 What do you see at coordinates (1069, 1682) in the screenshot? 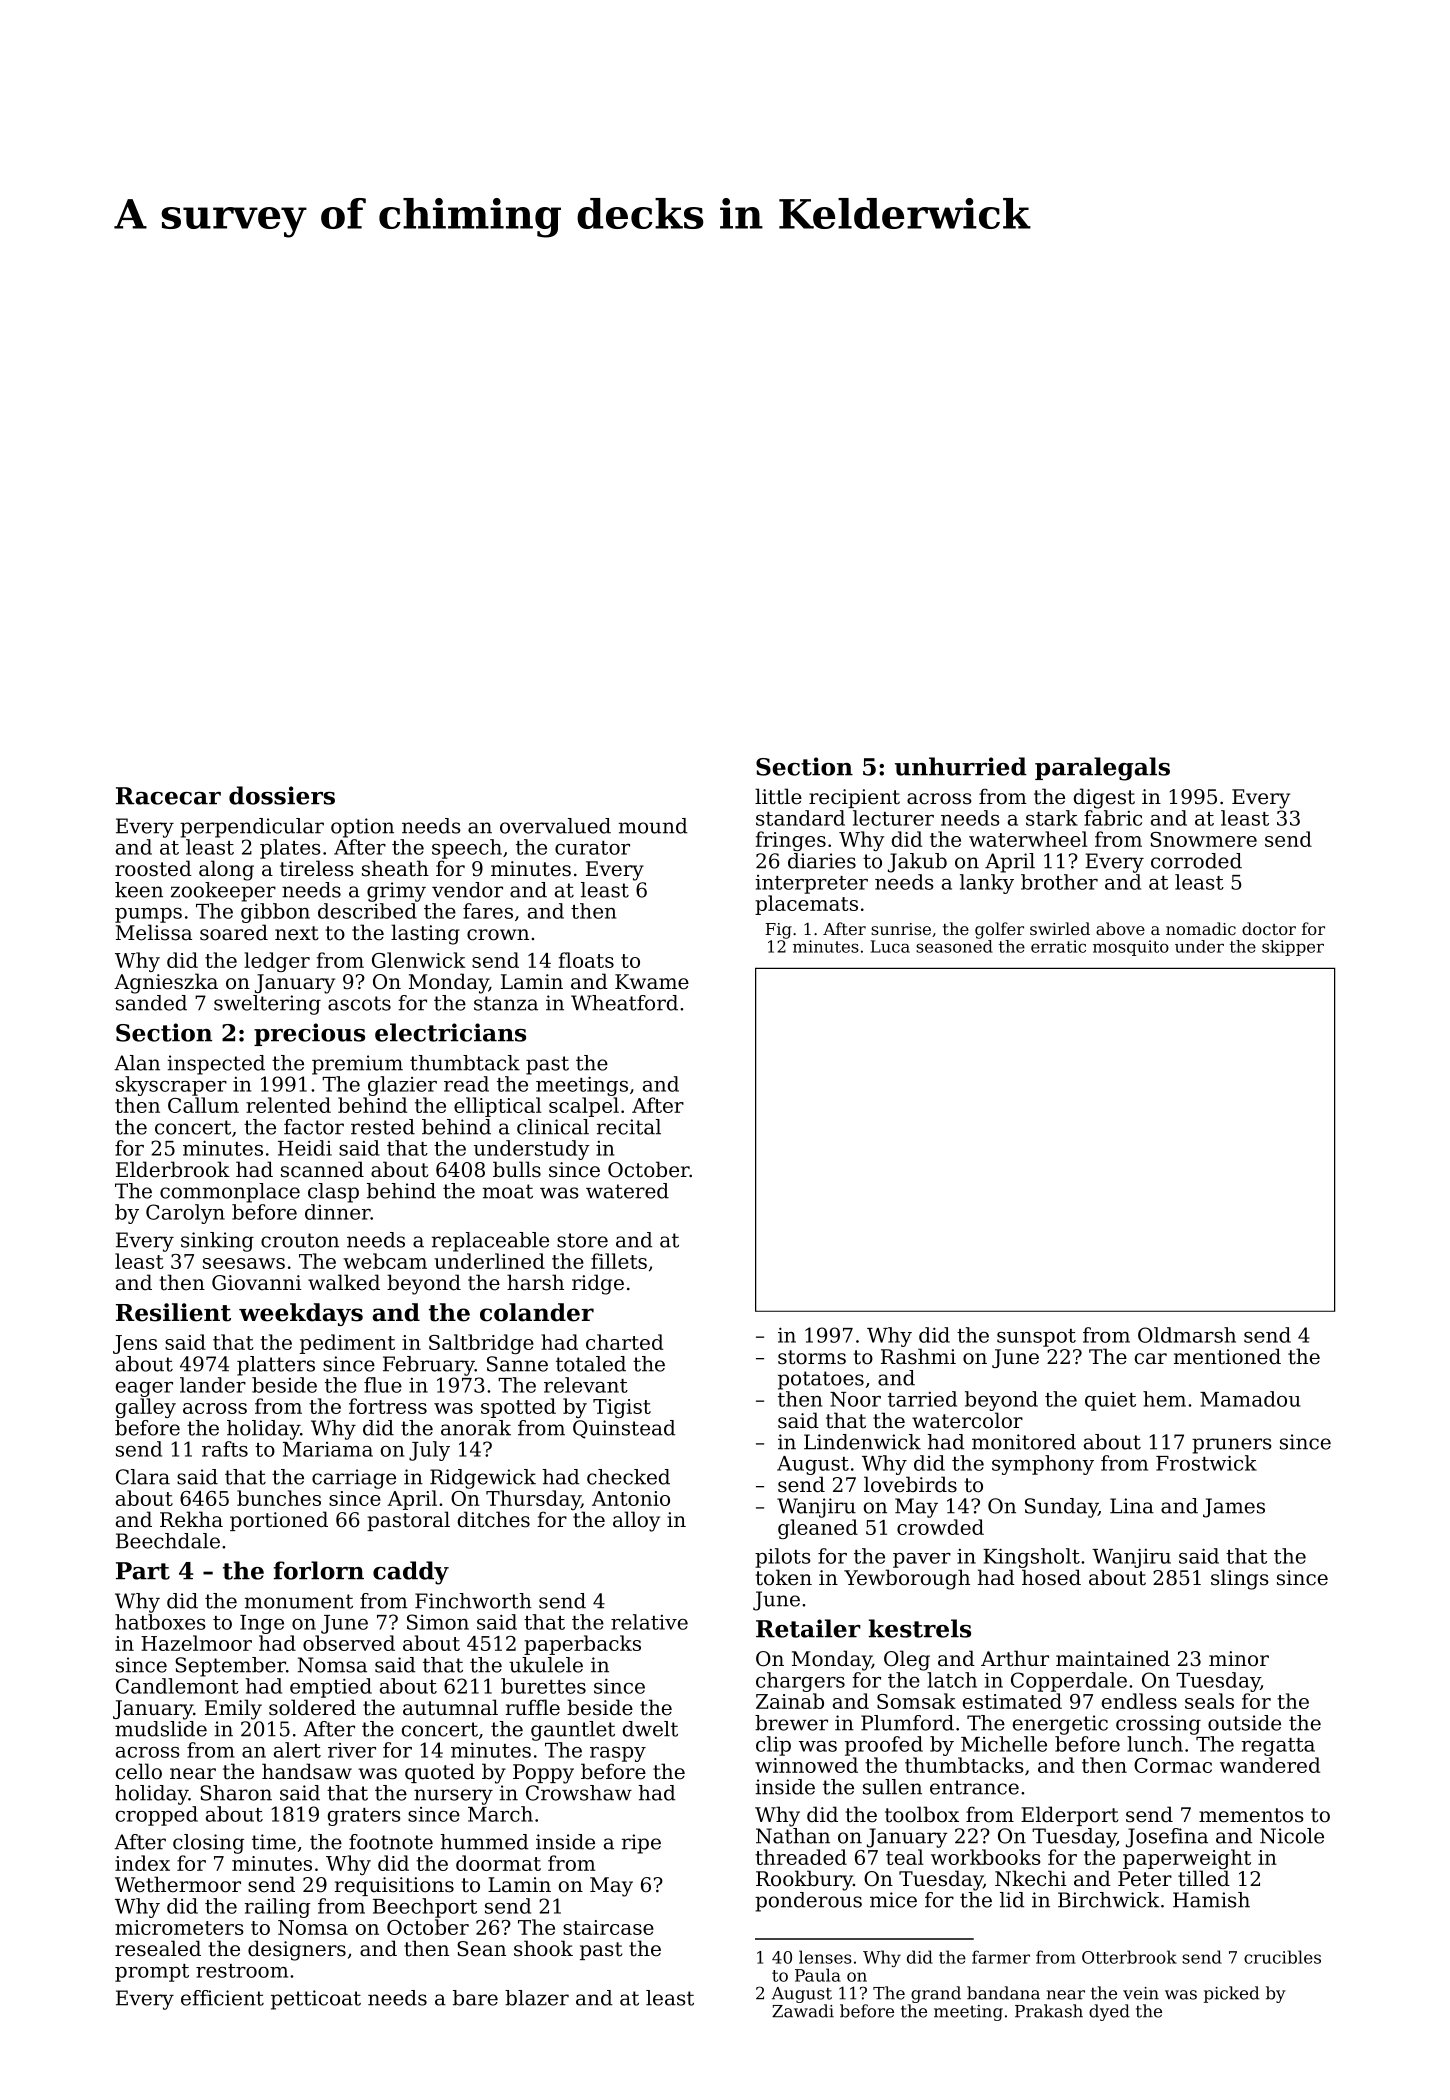
I see `Copperdale` at bounding box center [1069, 1682].
